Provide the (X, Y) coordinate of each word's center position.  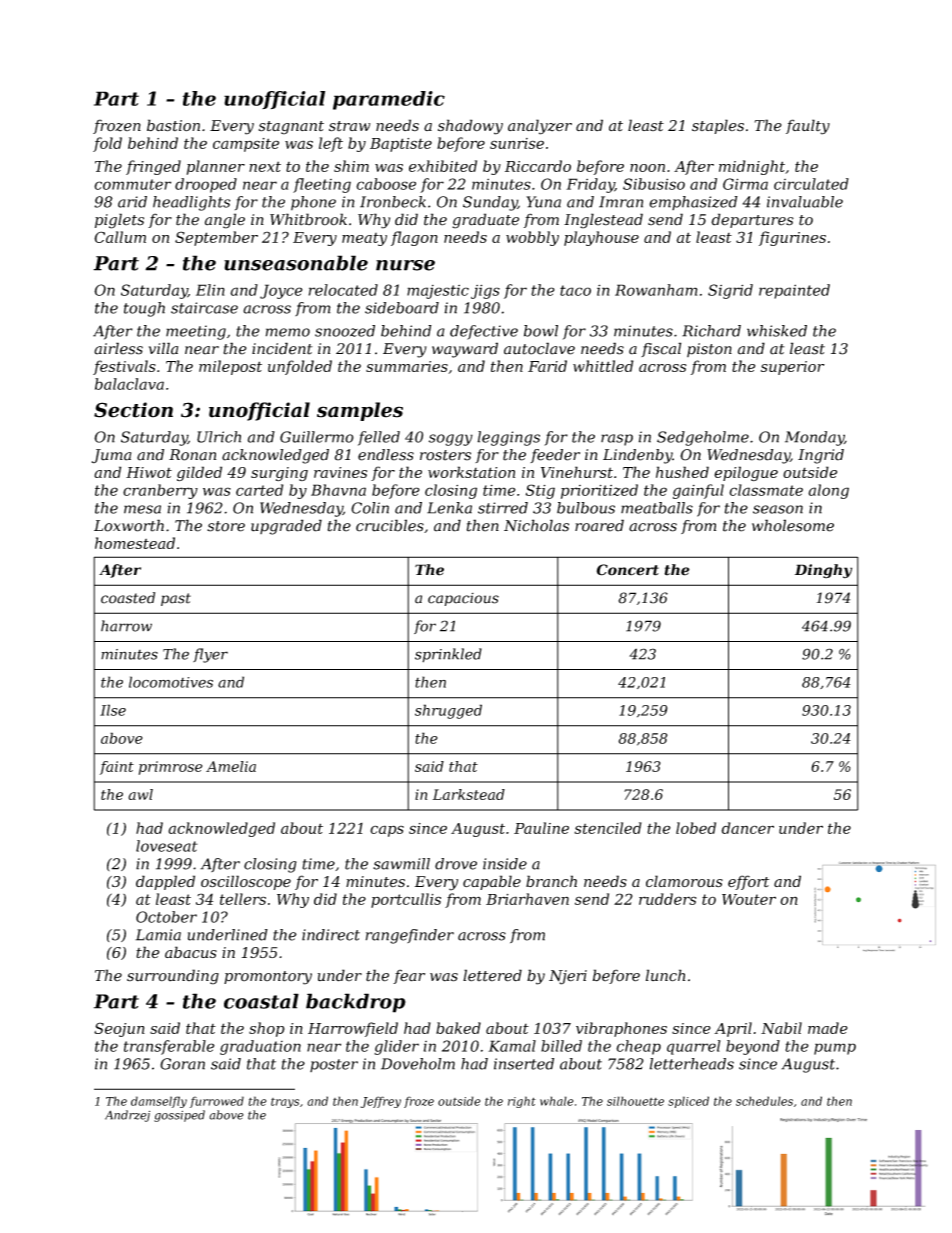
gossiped (179, 1116)
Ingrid (821, 456)
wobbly (532, 238)
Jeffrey (380, 1102)
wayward (465, 350)
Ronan (192, 455)
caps (387, 831)
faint (117, 768)
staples (718, 126)
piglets (119, 221)
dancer (748, 828)
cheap (638, 1047)
